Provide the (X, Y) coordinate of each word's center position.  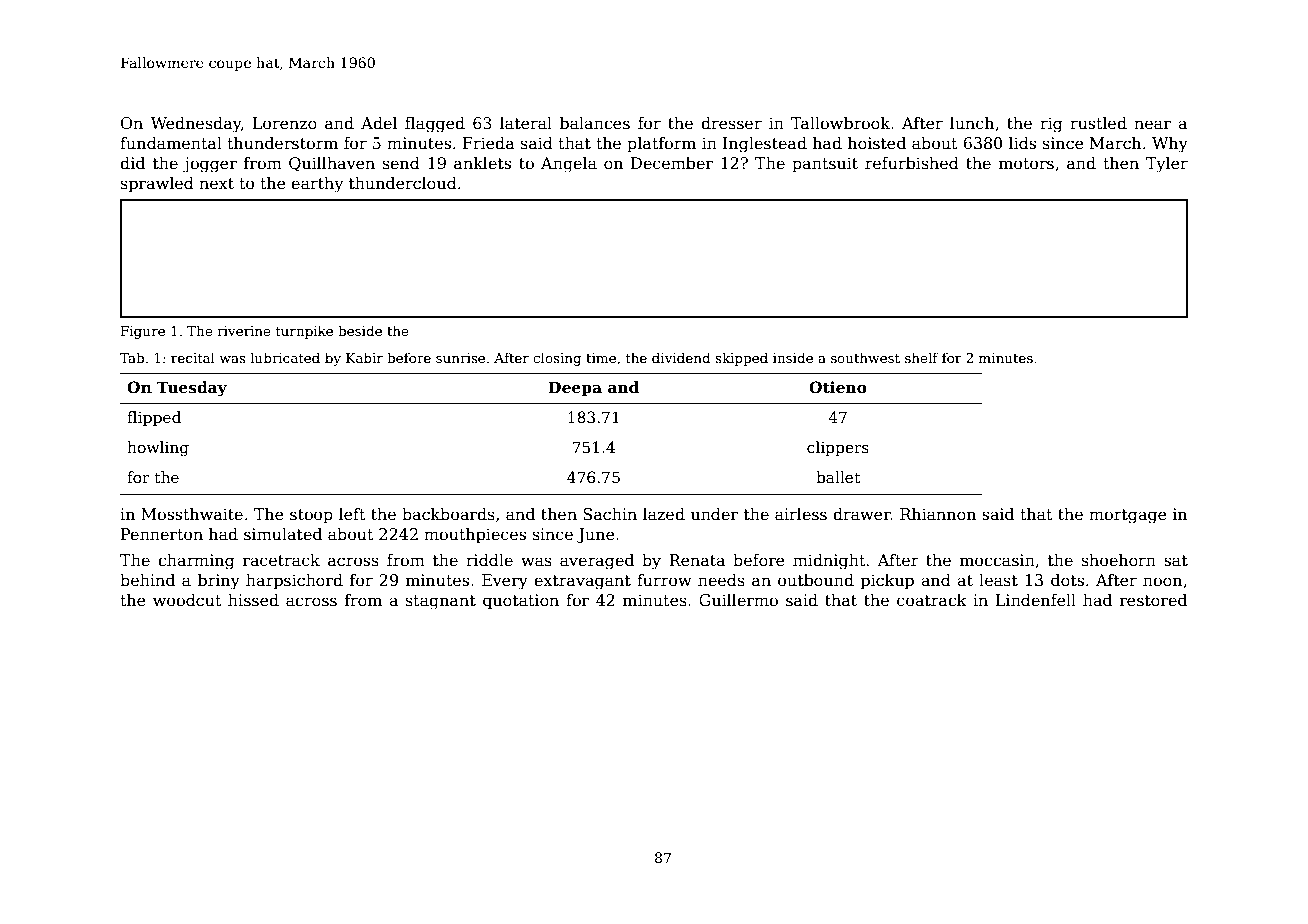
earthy (317, 185)
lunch (972, 123)
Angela (569, 165)
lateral (526, 123)
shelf (921, 357)
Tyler (1167, 165)
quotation (521, 602)
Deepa (575, 388)
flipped (154, 418)
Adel (379, 123)
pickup (887, 582)
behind (147, 580)
